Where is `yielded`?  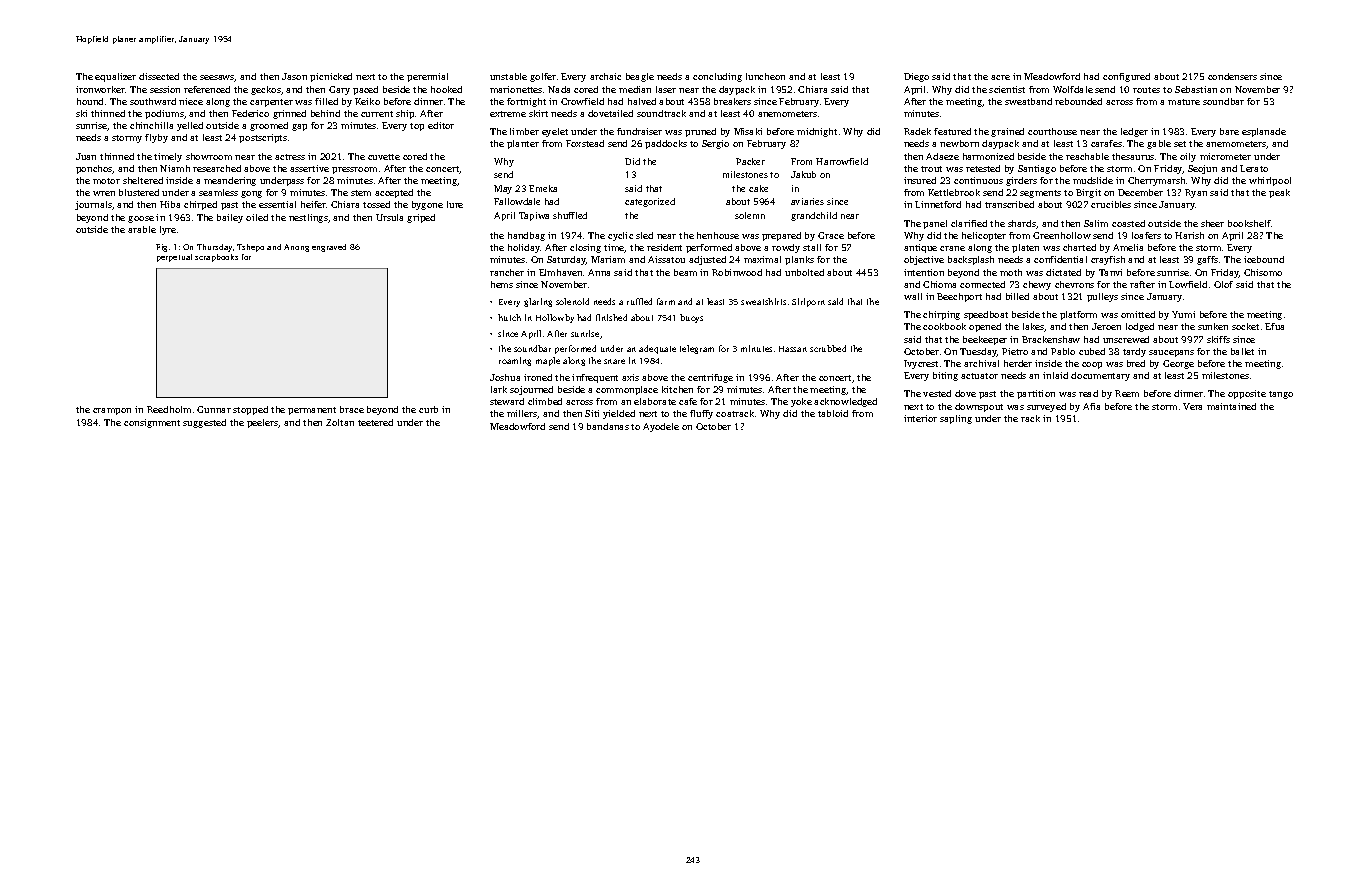
yielded is located at coordinates (619, 414).
